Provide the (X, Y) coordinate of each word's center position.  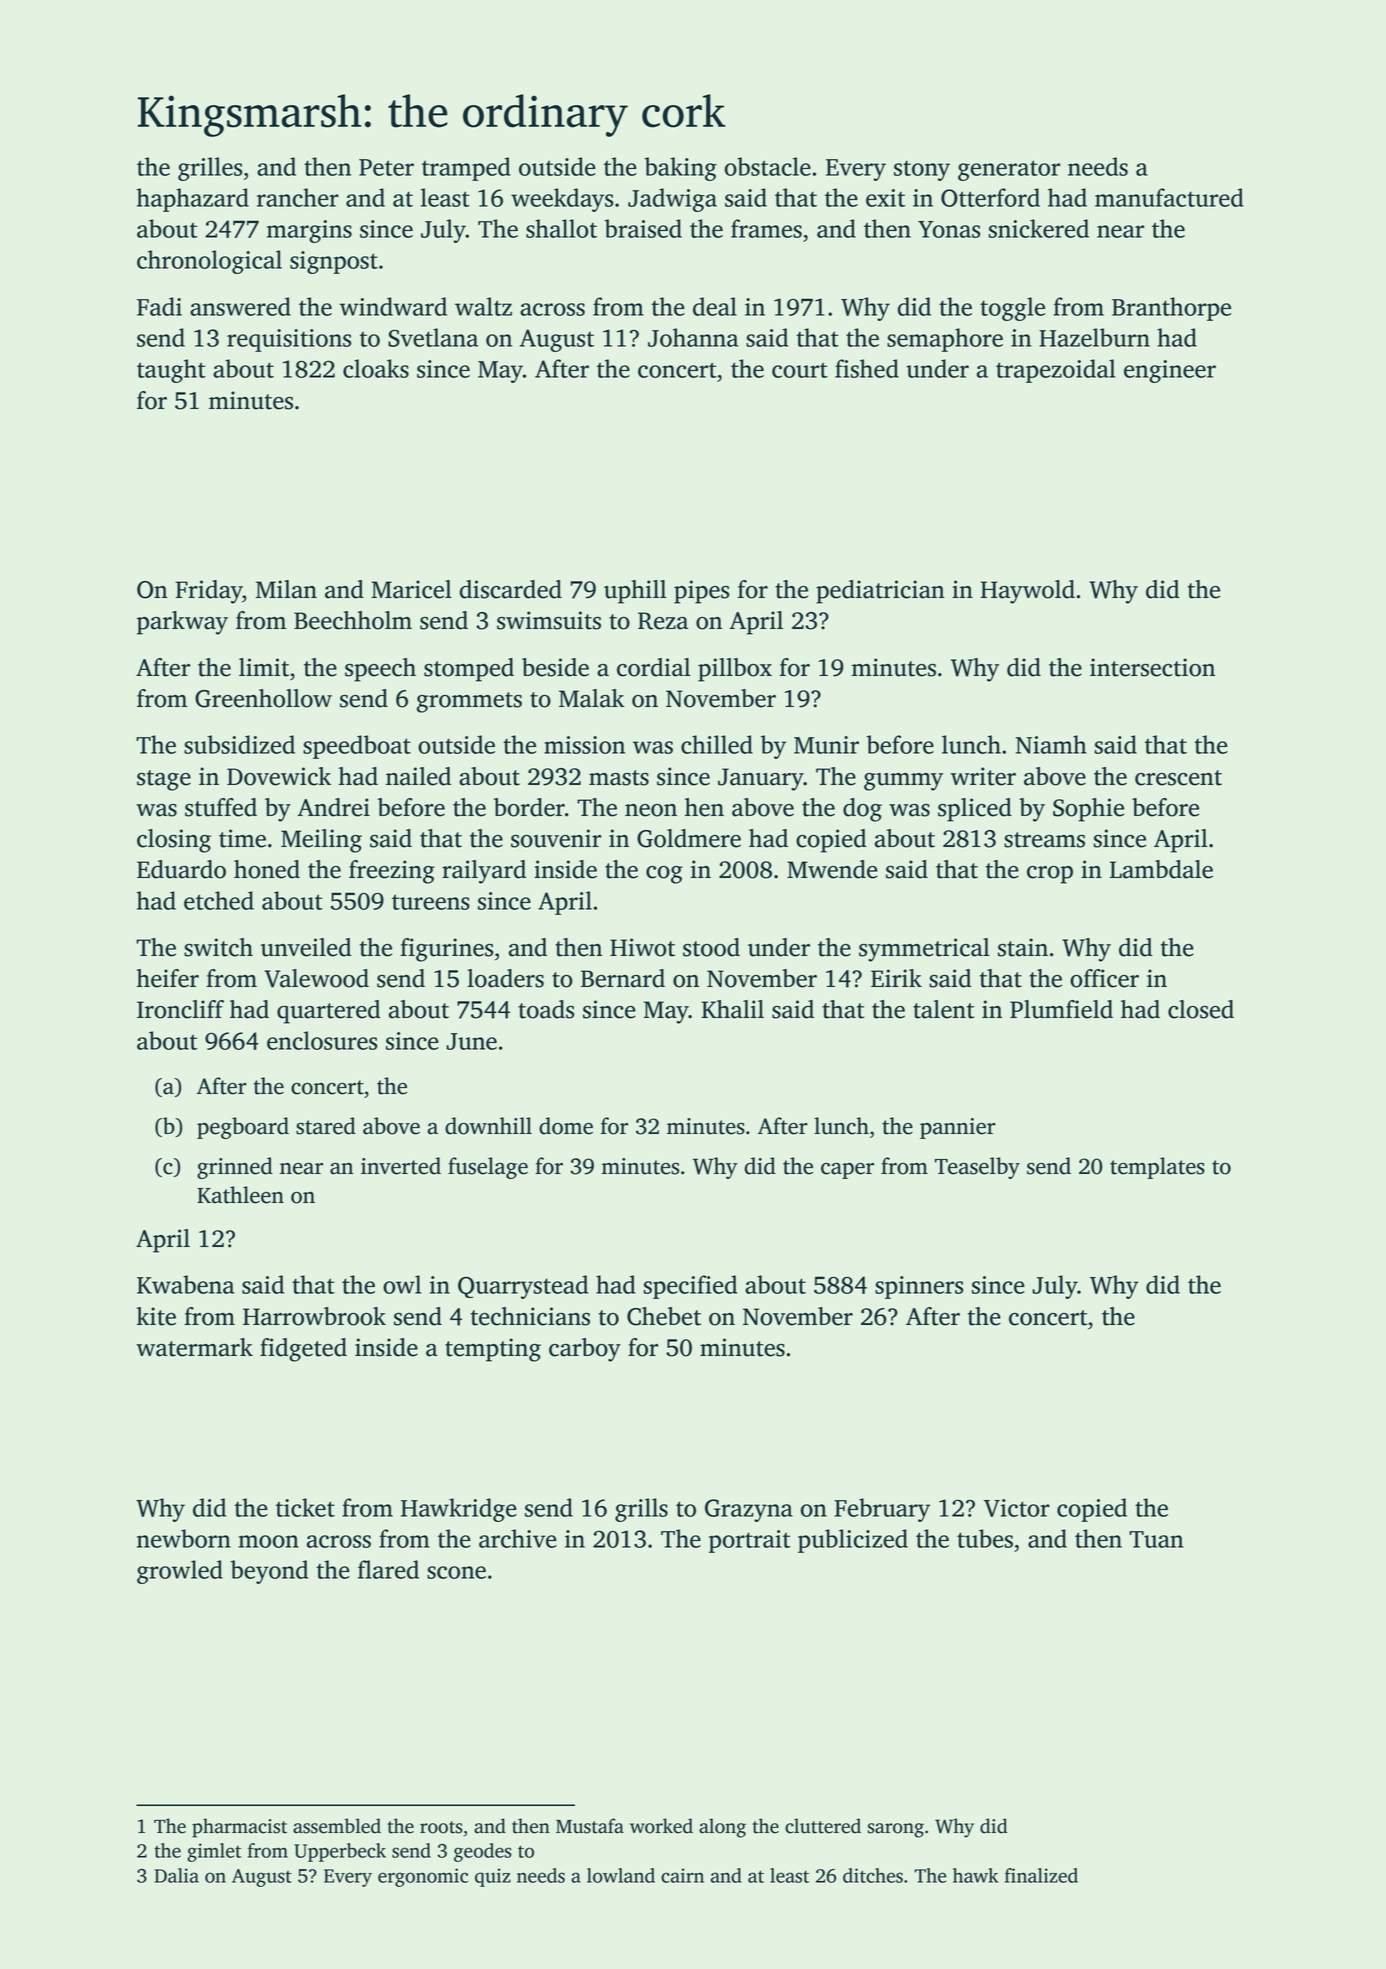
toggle (1012, 309)
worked (661, 1826)
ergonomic (423, 1877)
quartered (329, 1012)
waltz (483, 306)
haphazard (193, 200)
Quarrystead (523, 1287)
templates (1157, 1168)
